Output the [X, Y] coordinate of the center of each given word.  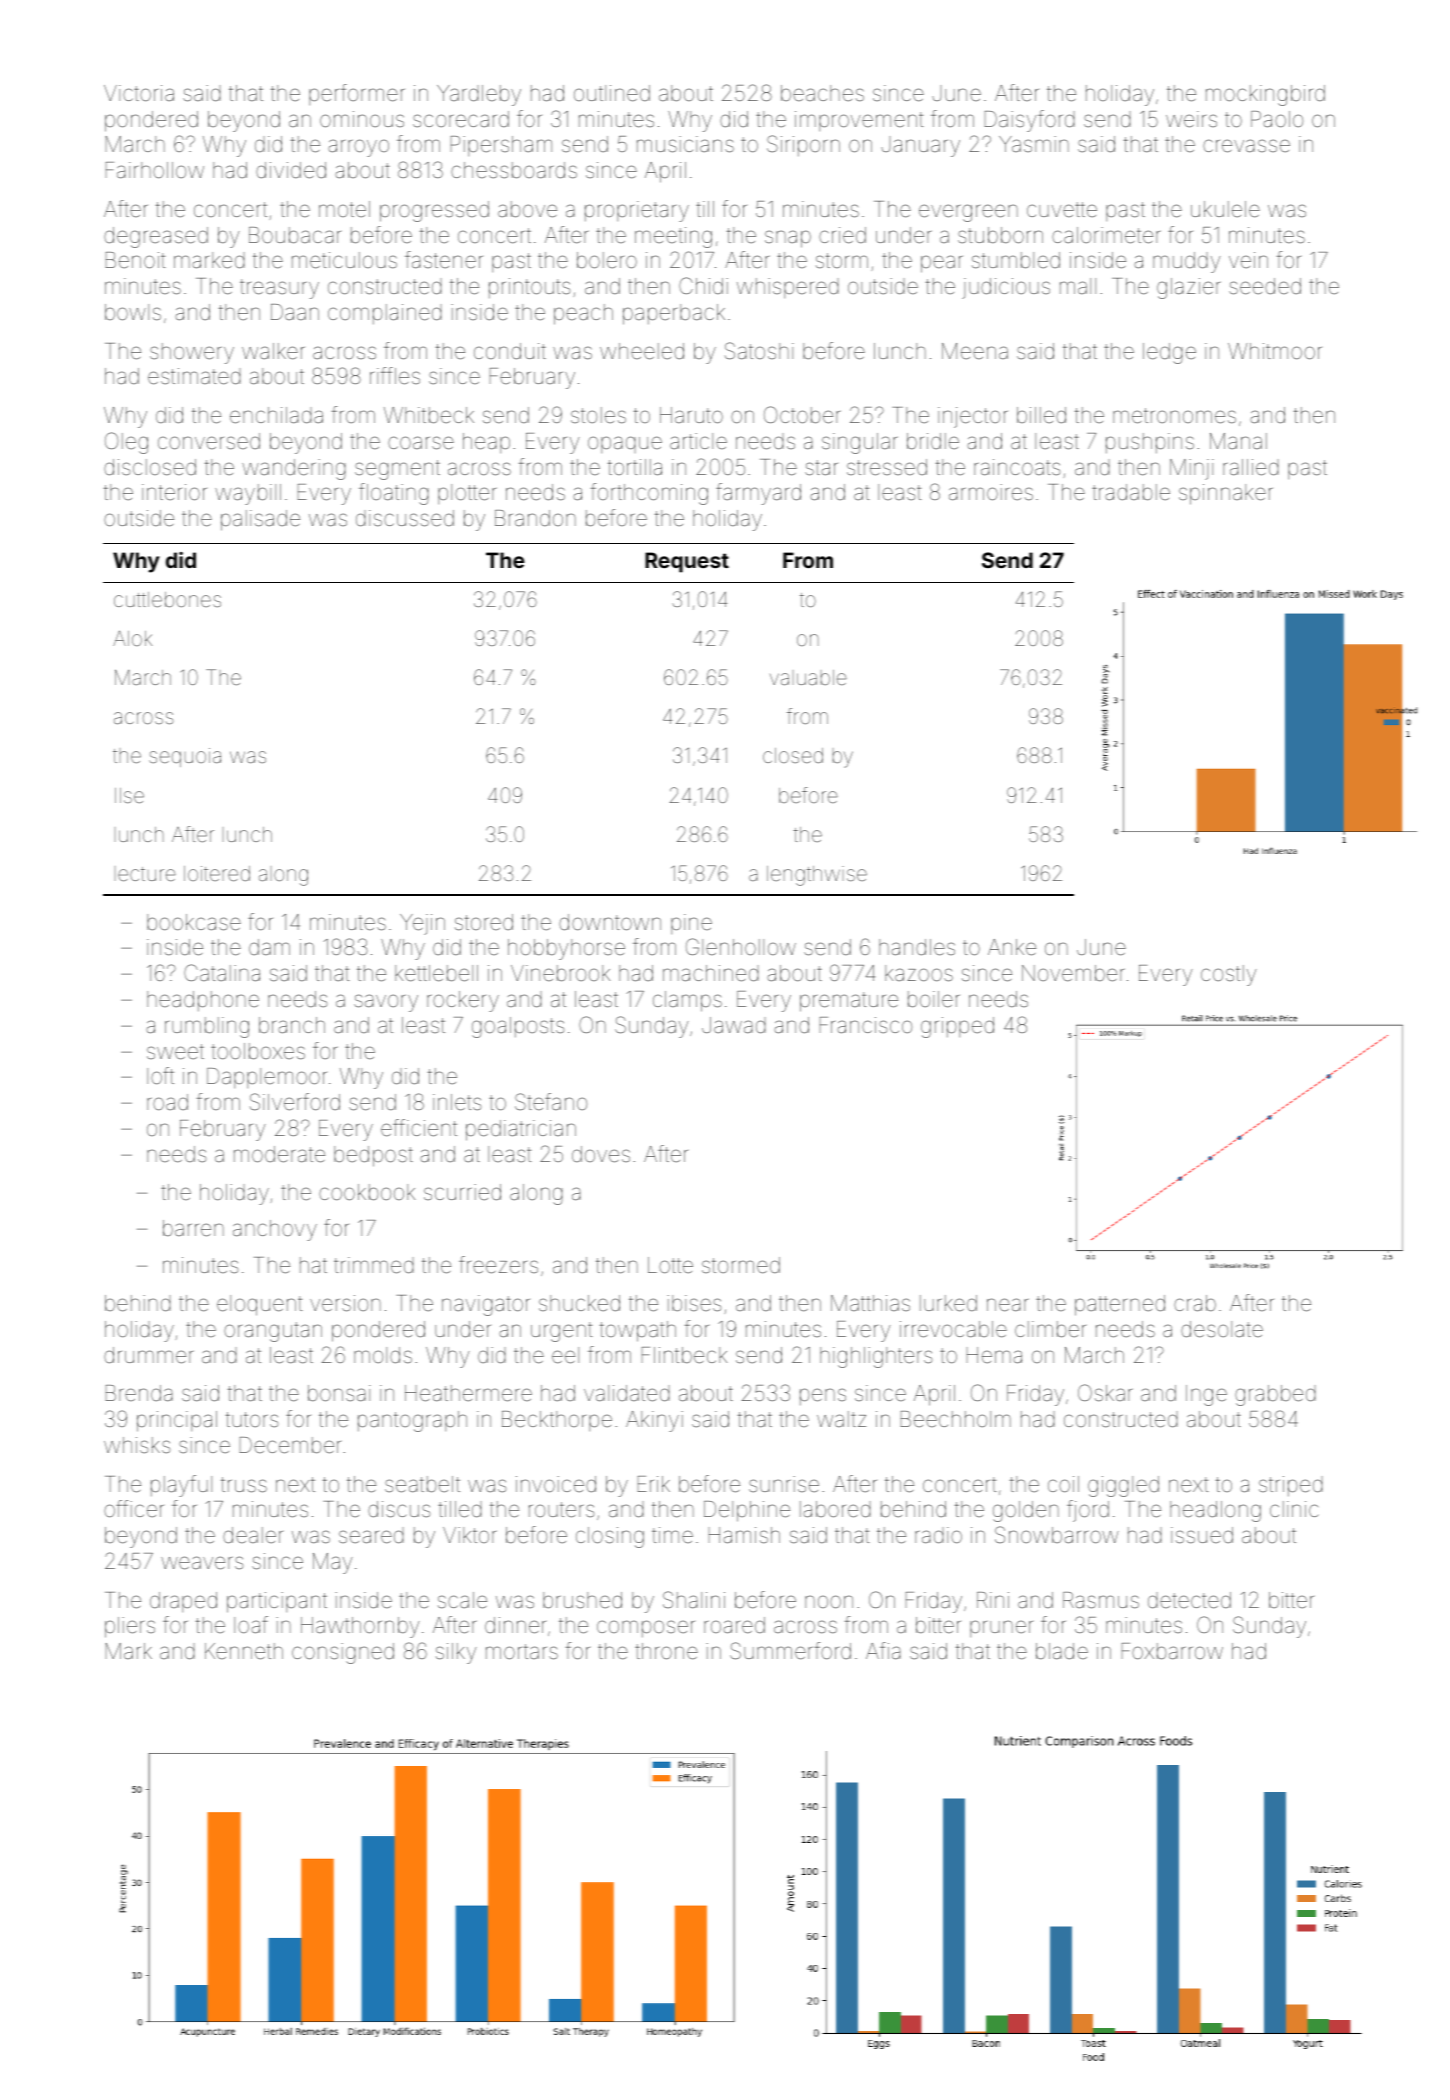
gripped [957, 1027]
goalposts [518, 1027]
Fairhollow [155, 170]
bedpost [373, 1156]
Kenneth [244, 1651]
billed [1041, 415]
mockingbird [1265, 95]
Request [687, 562]
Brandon [535, 518]
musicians [685, 144]
